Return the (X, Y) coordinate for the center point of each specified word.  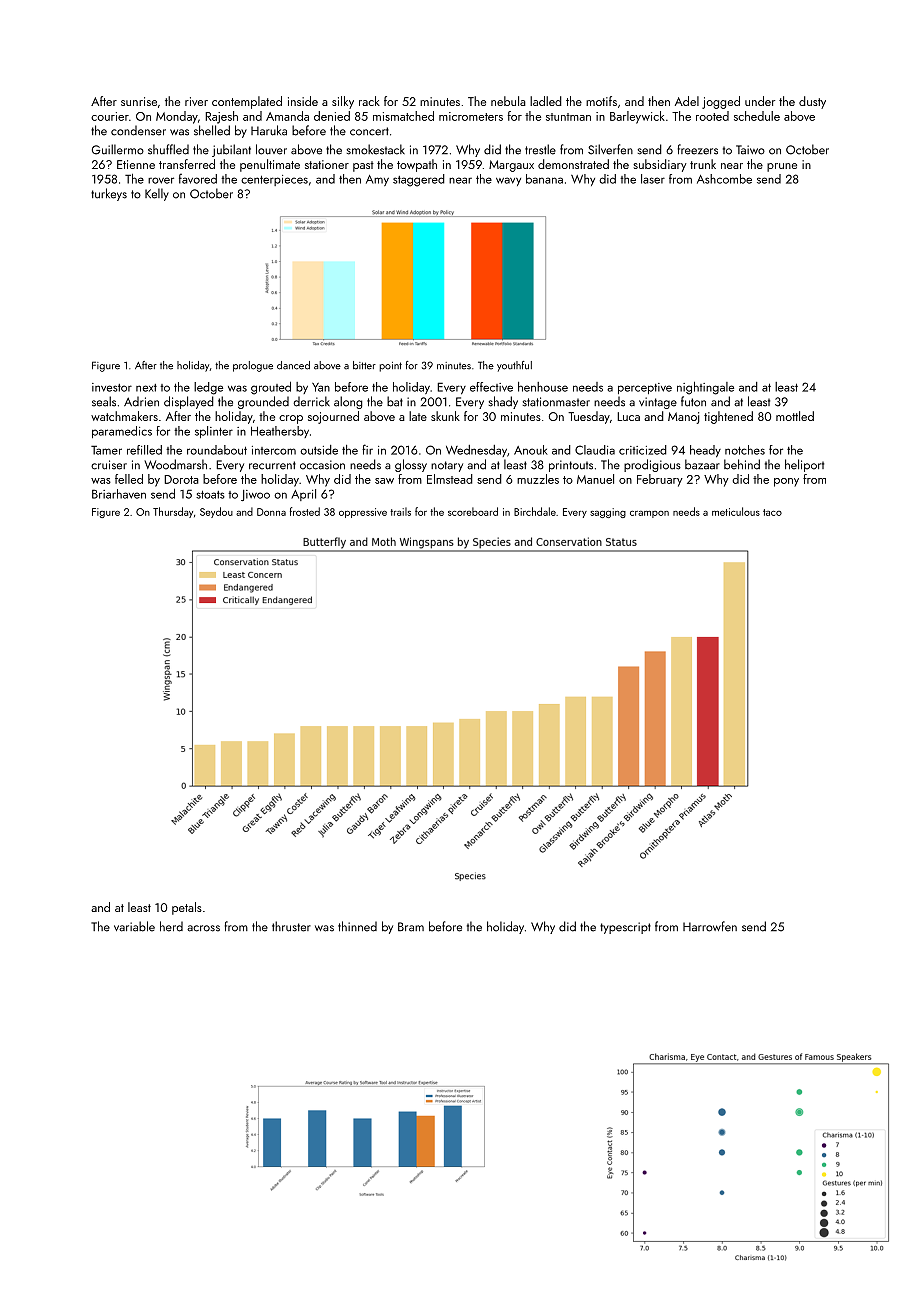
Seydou (216, 512)
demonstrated (573, 164)
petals (187, 908)
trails (400, 511)
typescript (625, 928)
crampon (649, 514)
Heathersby (280, 432)
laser (653, 179)
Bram (411, 927)
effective (491, 387)
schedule (757, 116)
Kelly (157, 194)
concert (369, 131)
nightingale (705, 388)
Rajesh (221, 117)
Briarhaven (119, 494)
